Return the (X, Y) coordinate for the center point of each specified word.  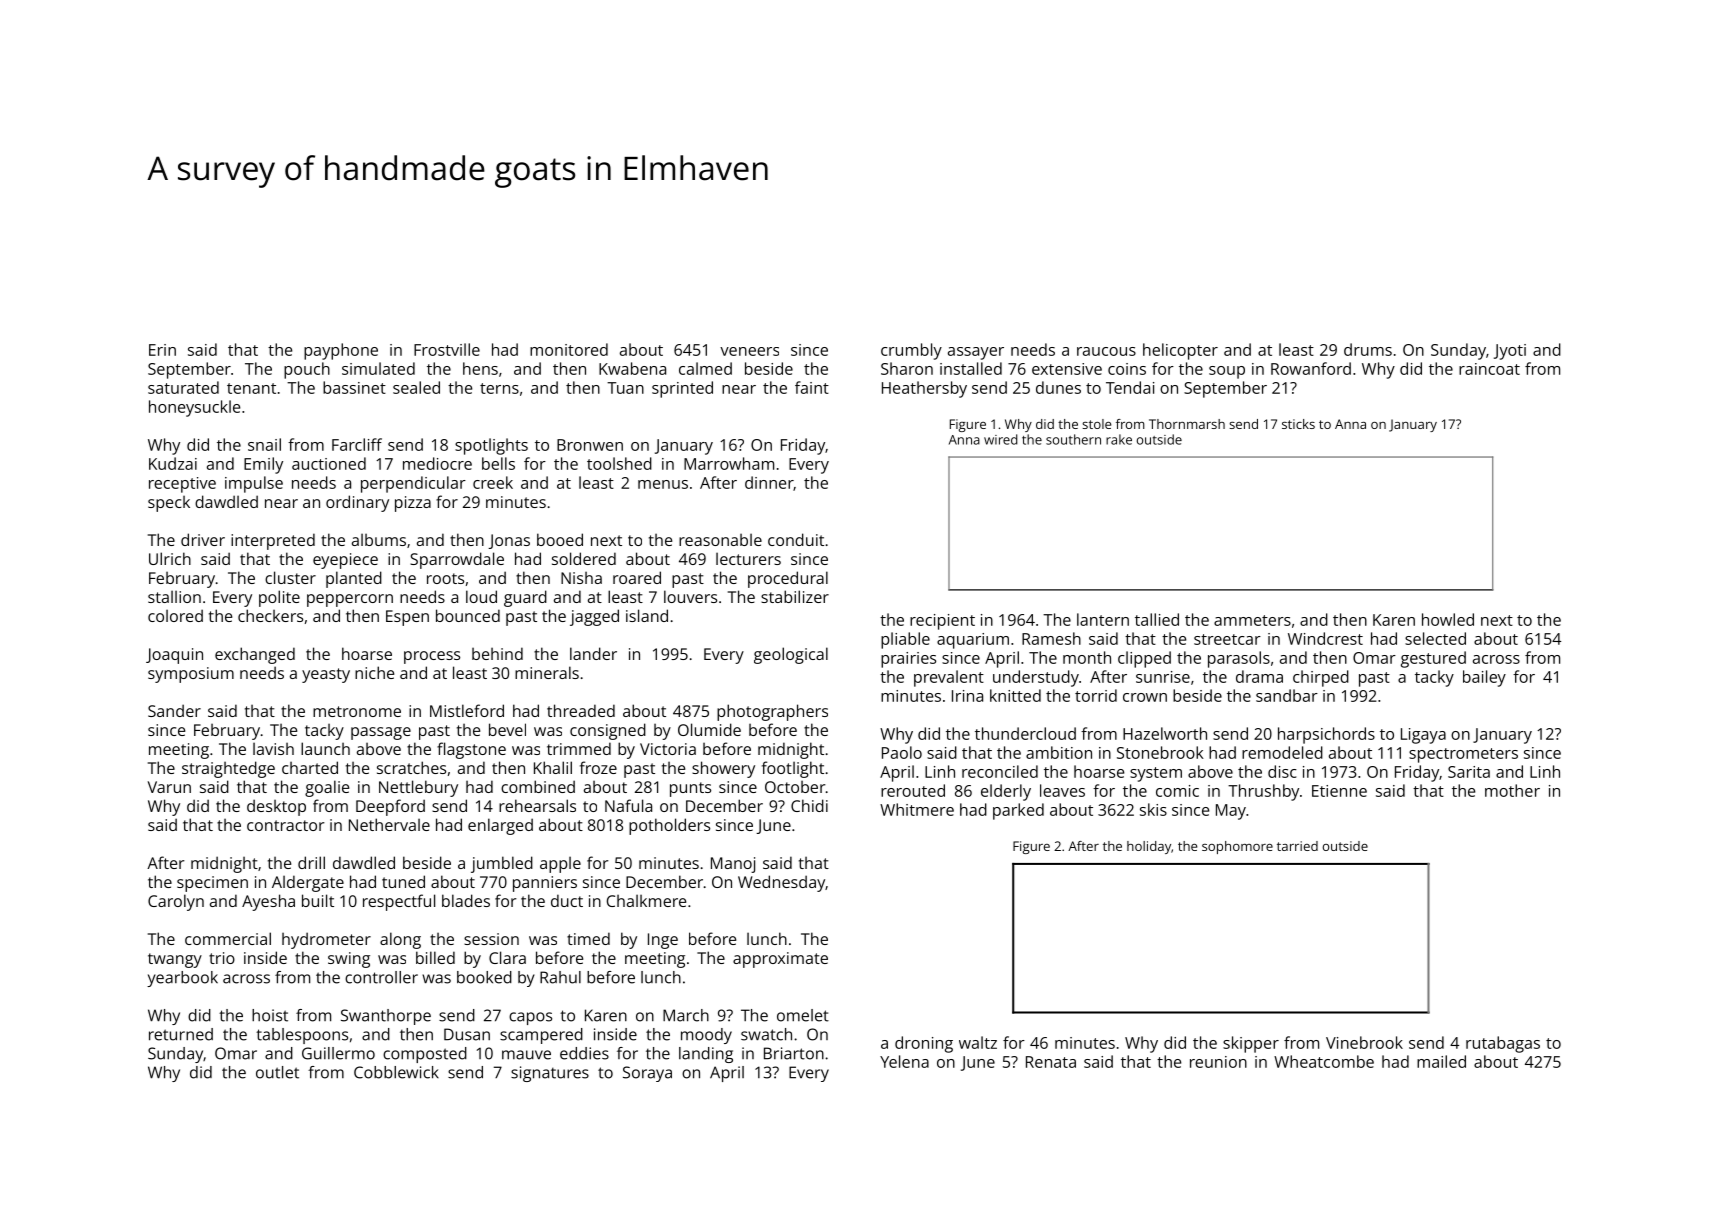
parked (1018, 811)
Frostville (447, 349)
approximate (780, 960)
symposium (191, 675)
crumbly (911, 351)
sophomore (1237, 847)
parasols (1239, 659)
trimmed (579, 748)
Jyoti (1510, 352)
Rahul (560, 977)
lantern (1103, 619)
